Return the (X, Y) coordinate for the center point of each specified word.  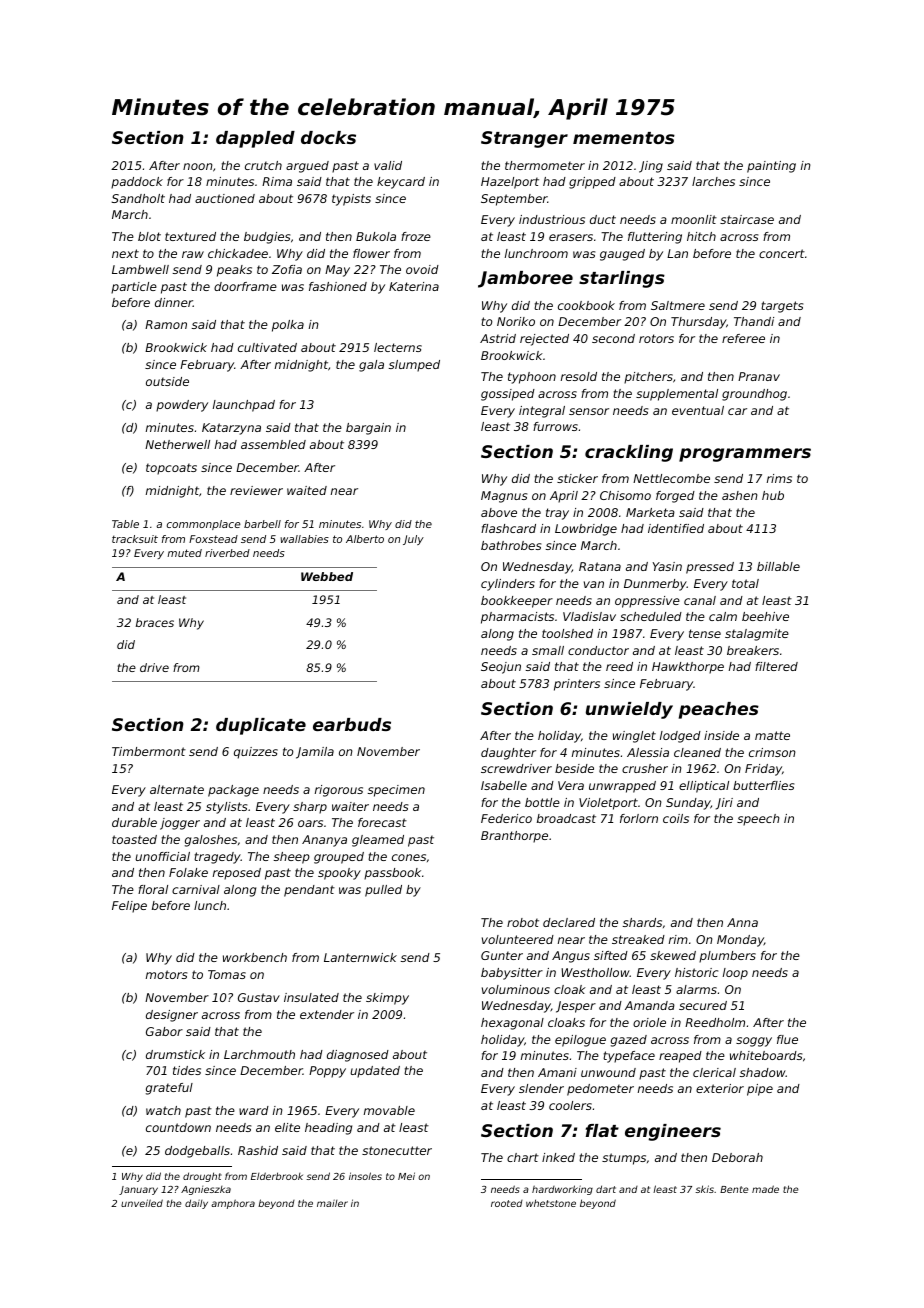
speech (758, 820)
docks (328, 137)
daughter (508, 754)
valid (388, 165)
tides (187, 1070)
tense (705, 633)
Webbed (327, 576)
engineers (673, 1132)
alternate (177, 789)
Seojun (501, 668)
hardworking (562, 1190)
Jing (651, 167)
